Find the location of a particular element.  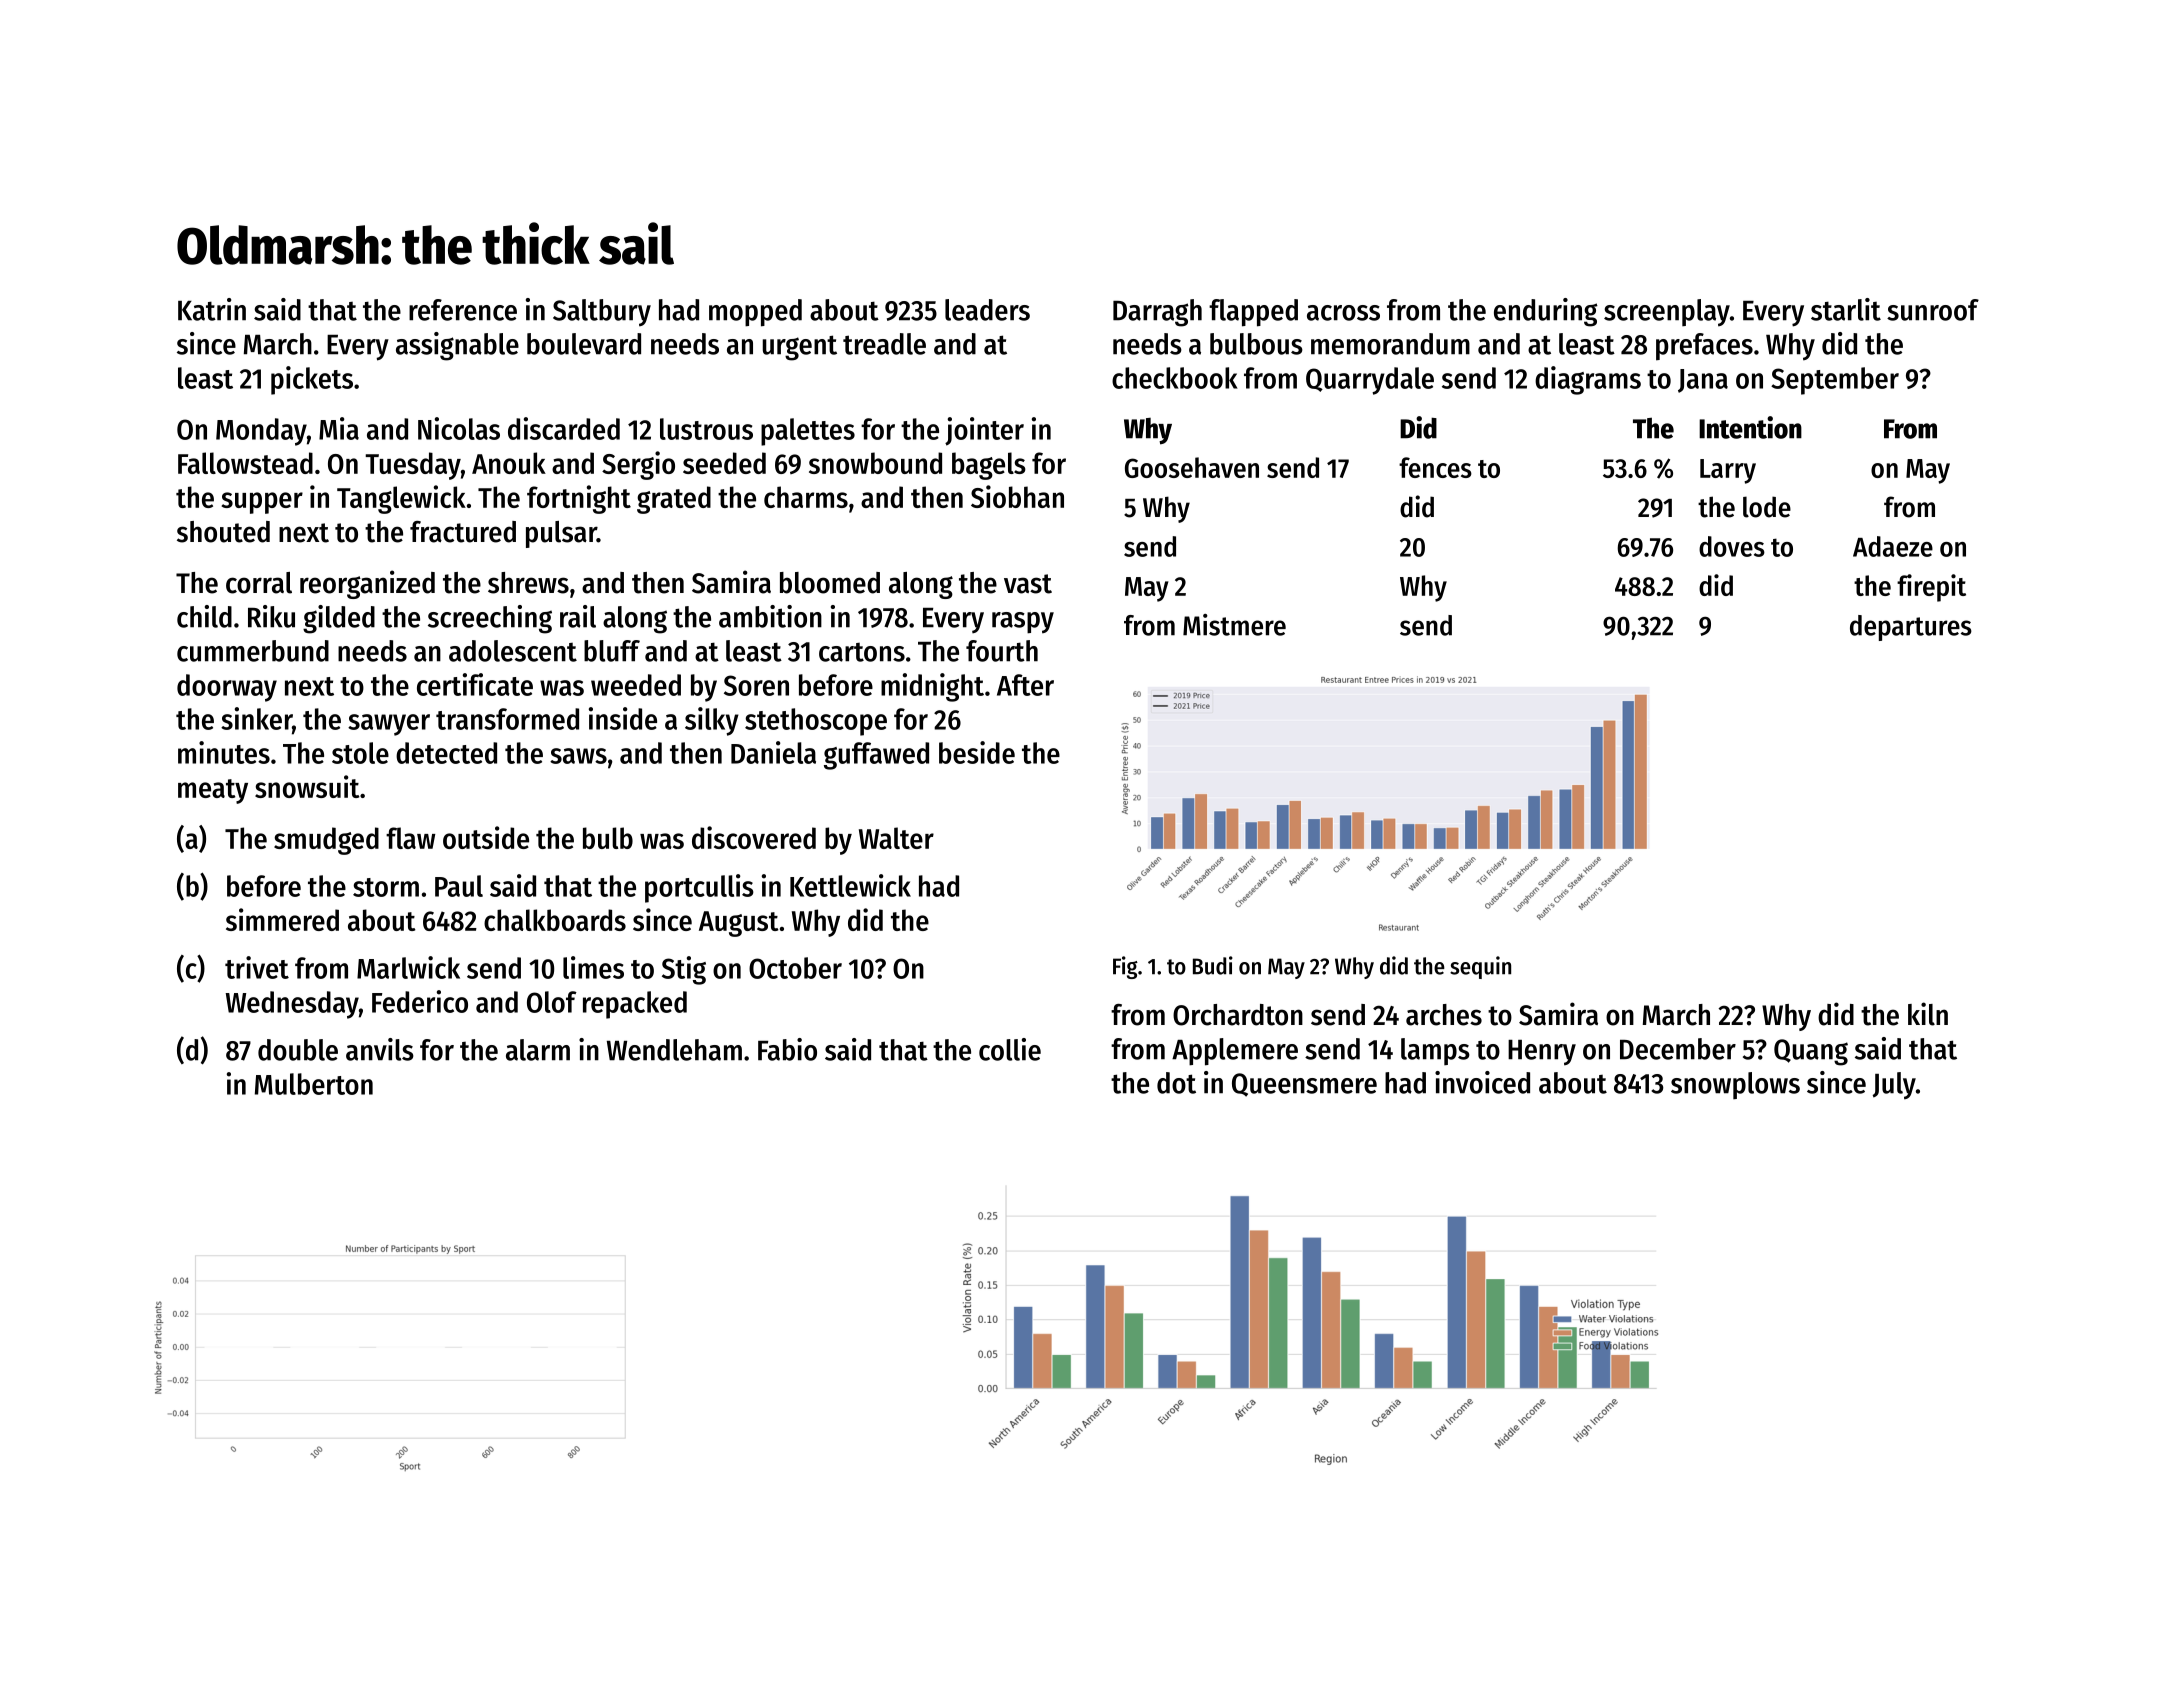

Mulberton is located at coordinates (314, 1084).
